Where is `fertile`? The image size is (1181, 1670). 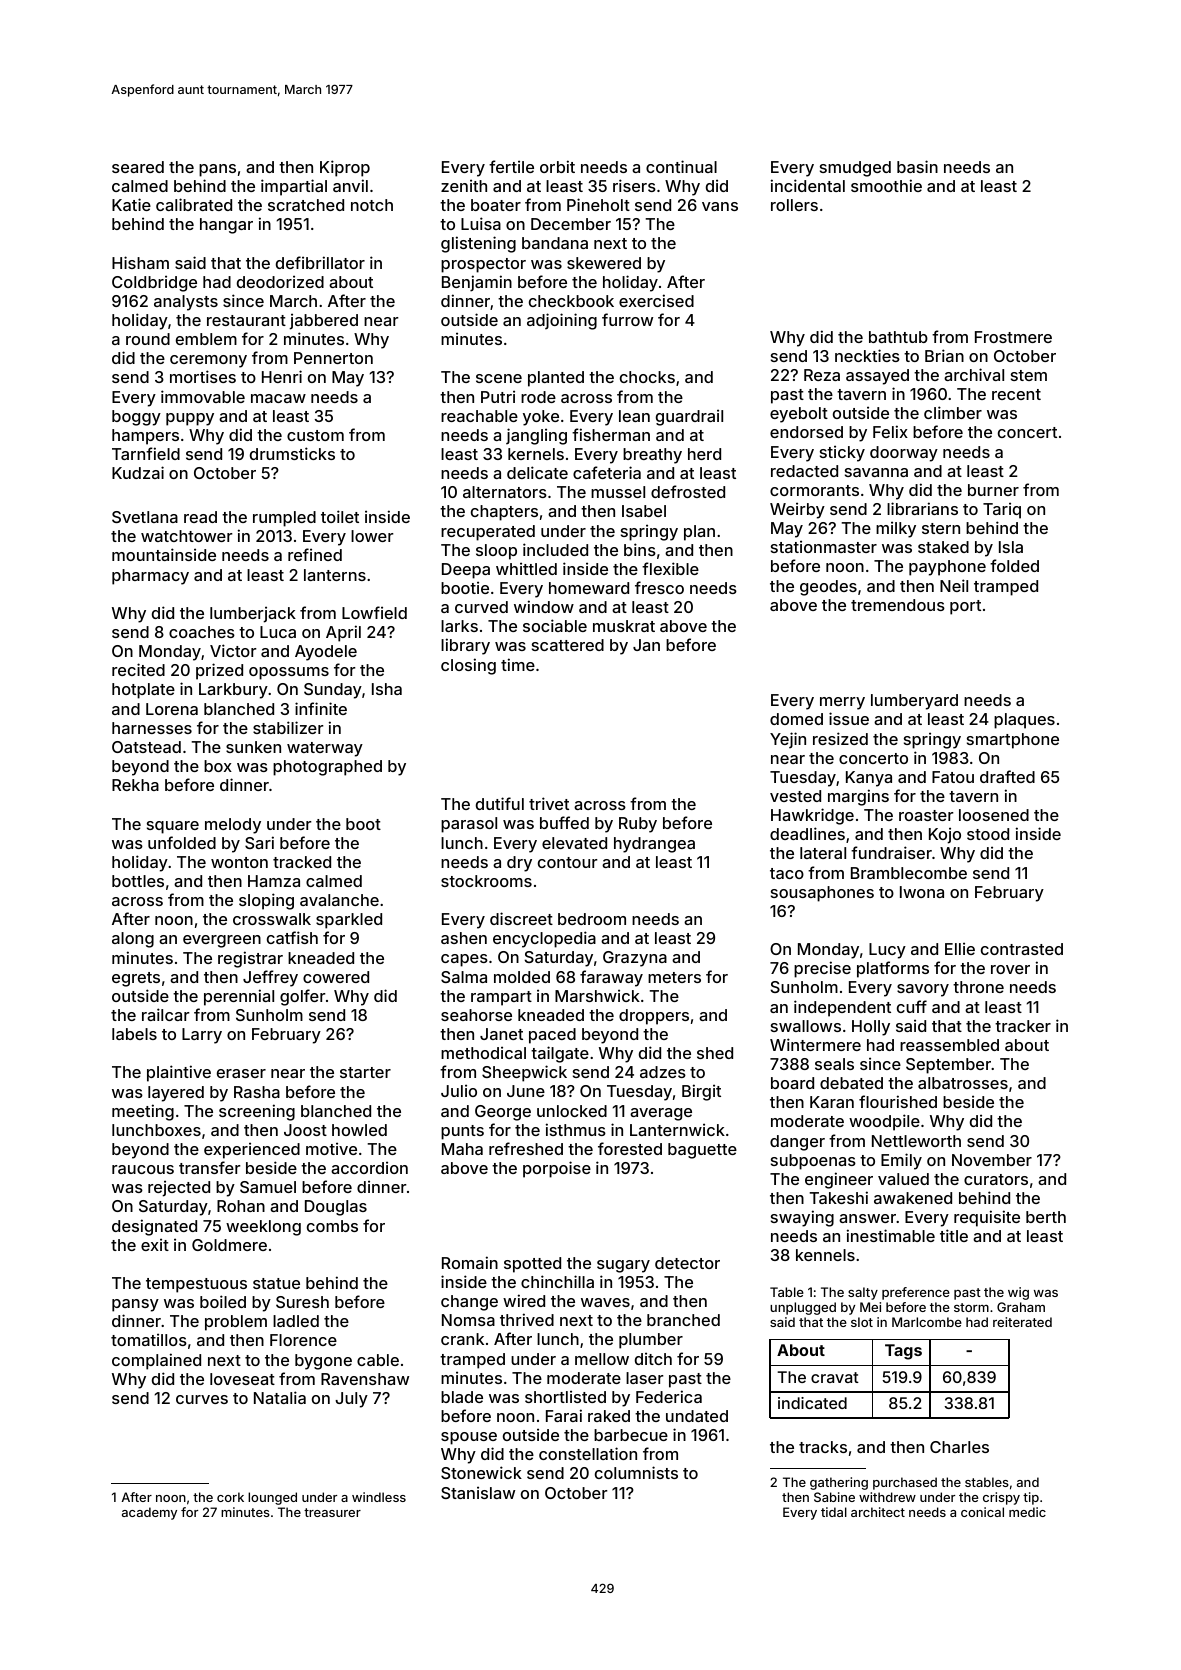
fertile is located at coordinates (511, 166).
